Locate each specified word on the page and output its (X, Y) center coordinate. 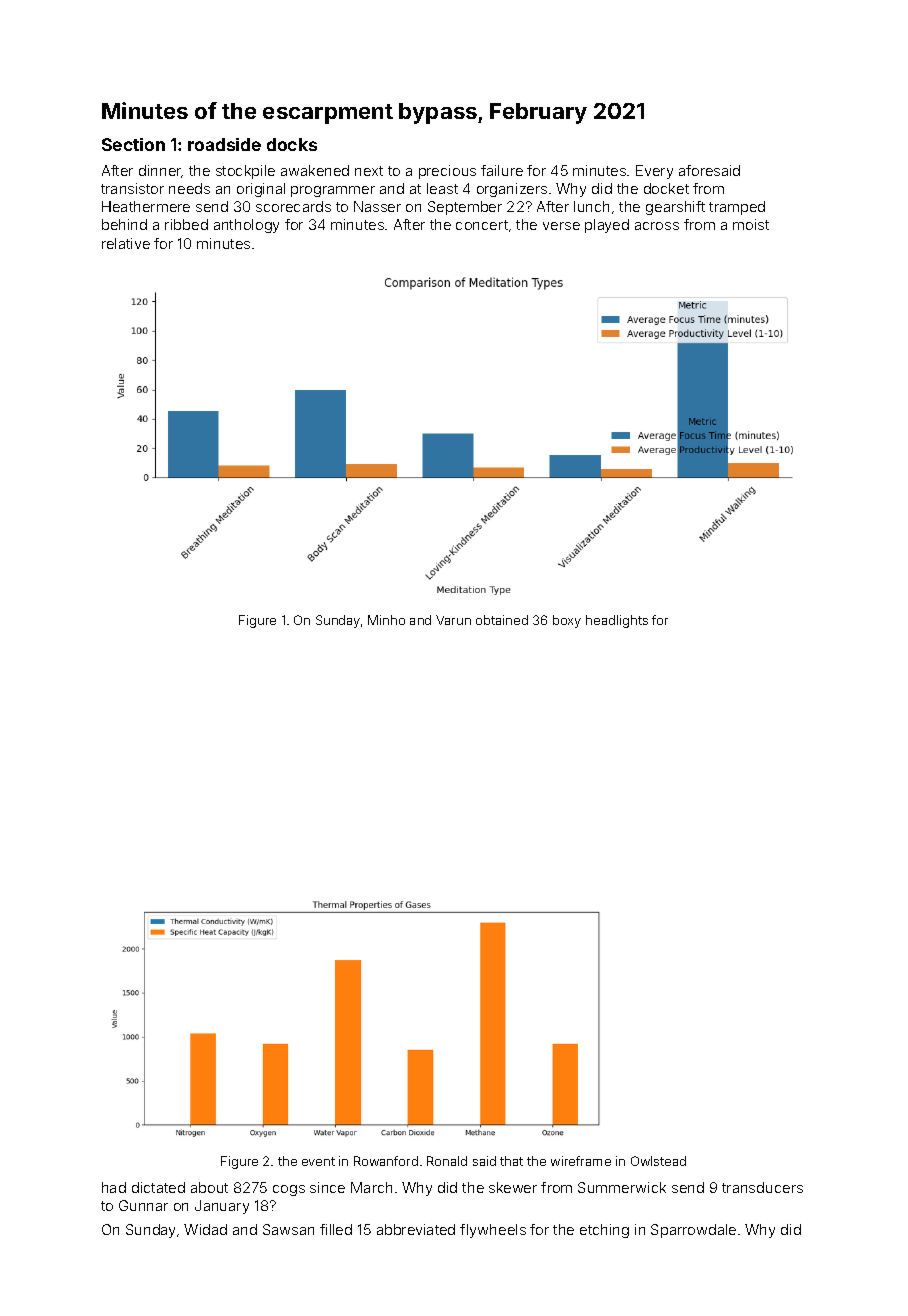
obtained (502, 620)
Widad (205, 1229)
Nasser (377, 206)
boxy (567, 621)
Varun (453, 620)
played (607, 226)
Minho (386, 620)
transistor (132, 188)
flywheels (493, 1231)
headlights (617, 621)
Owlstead (658, 1161)
